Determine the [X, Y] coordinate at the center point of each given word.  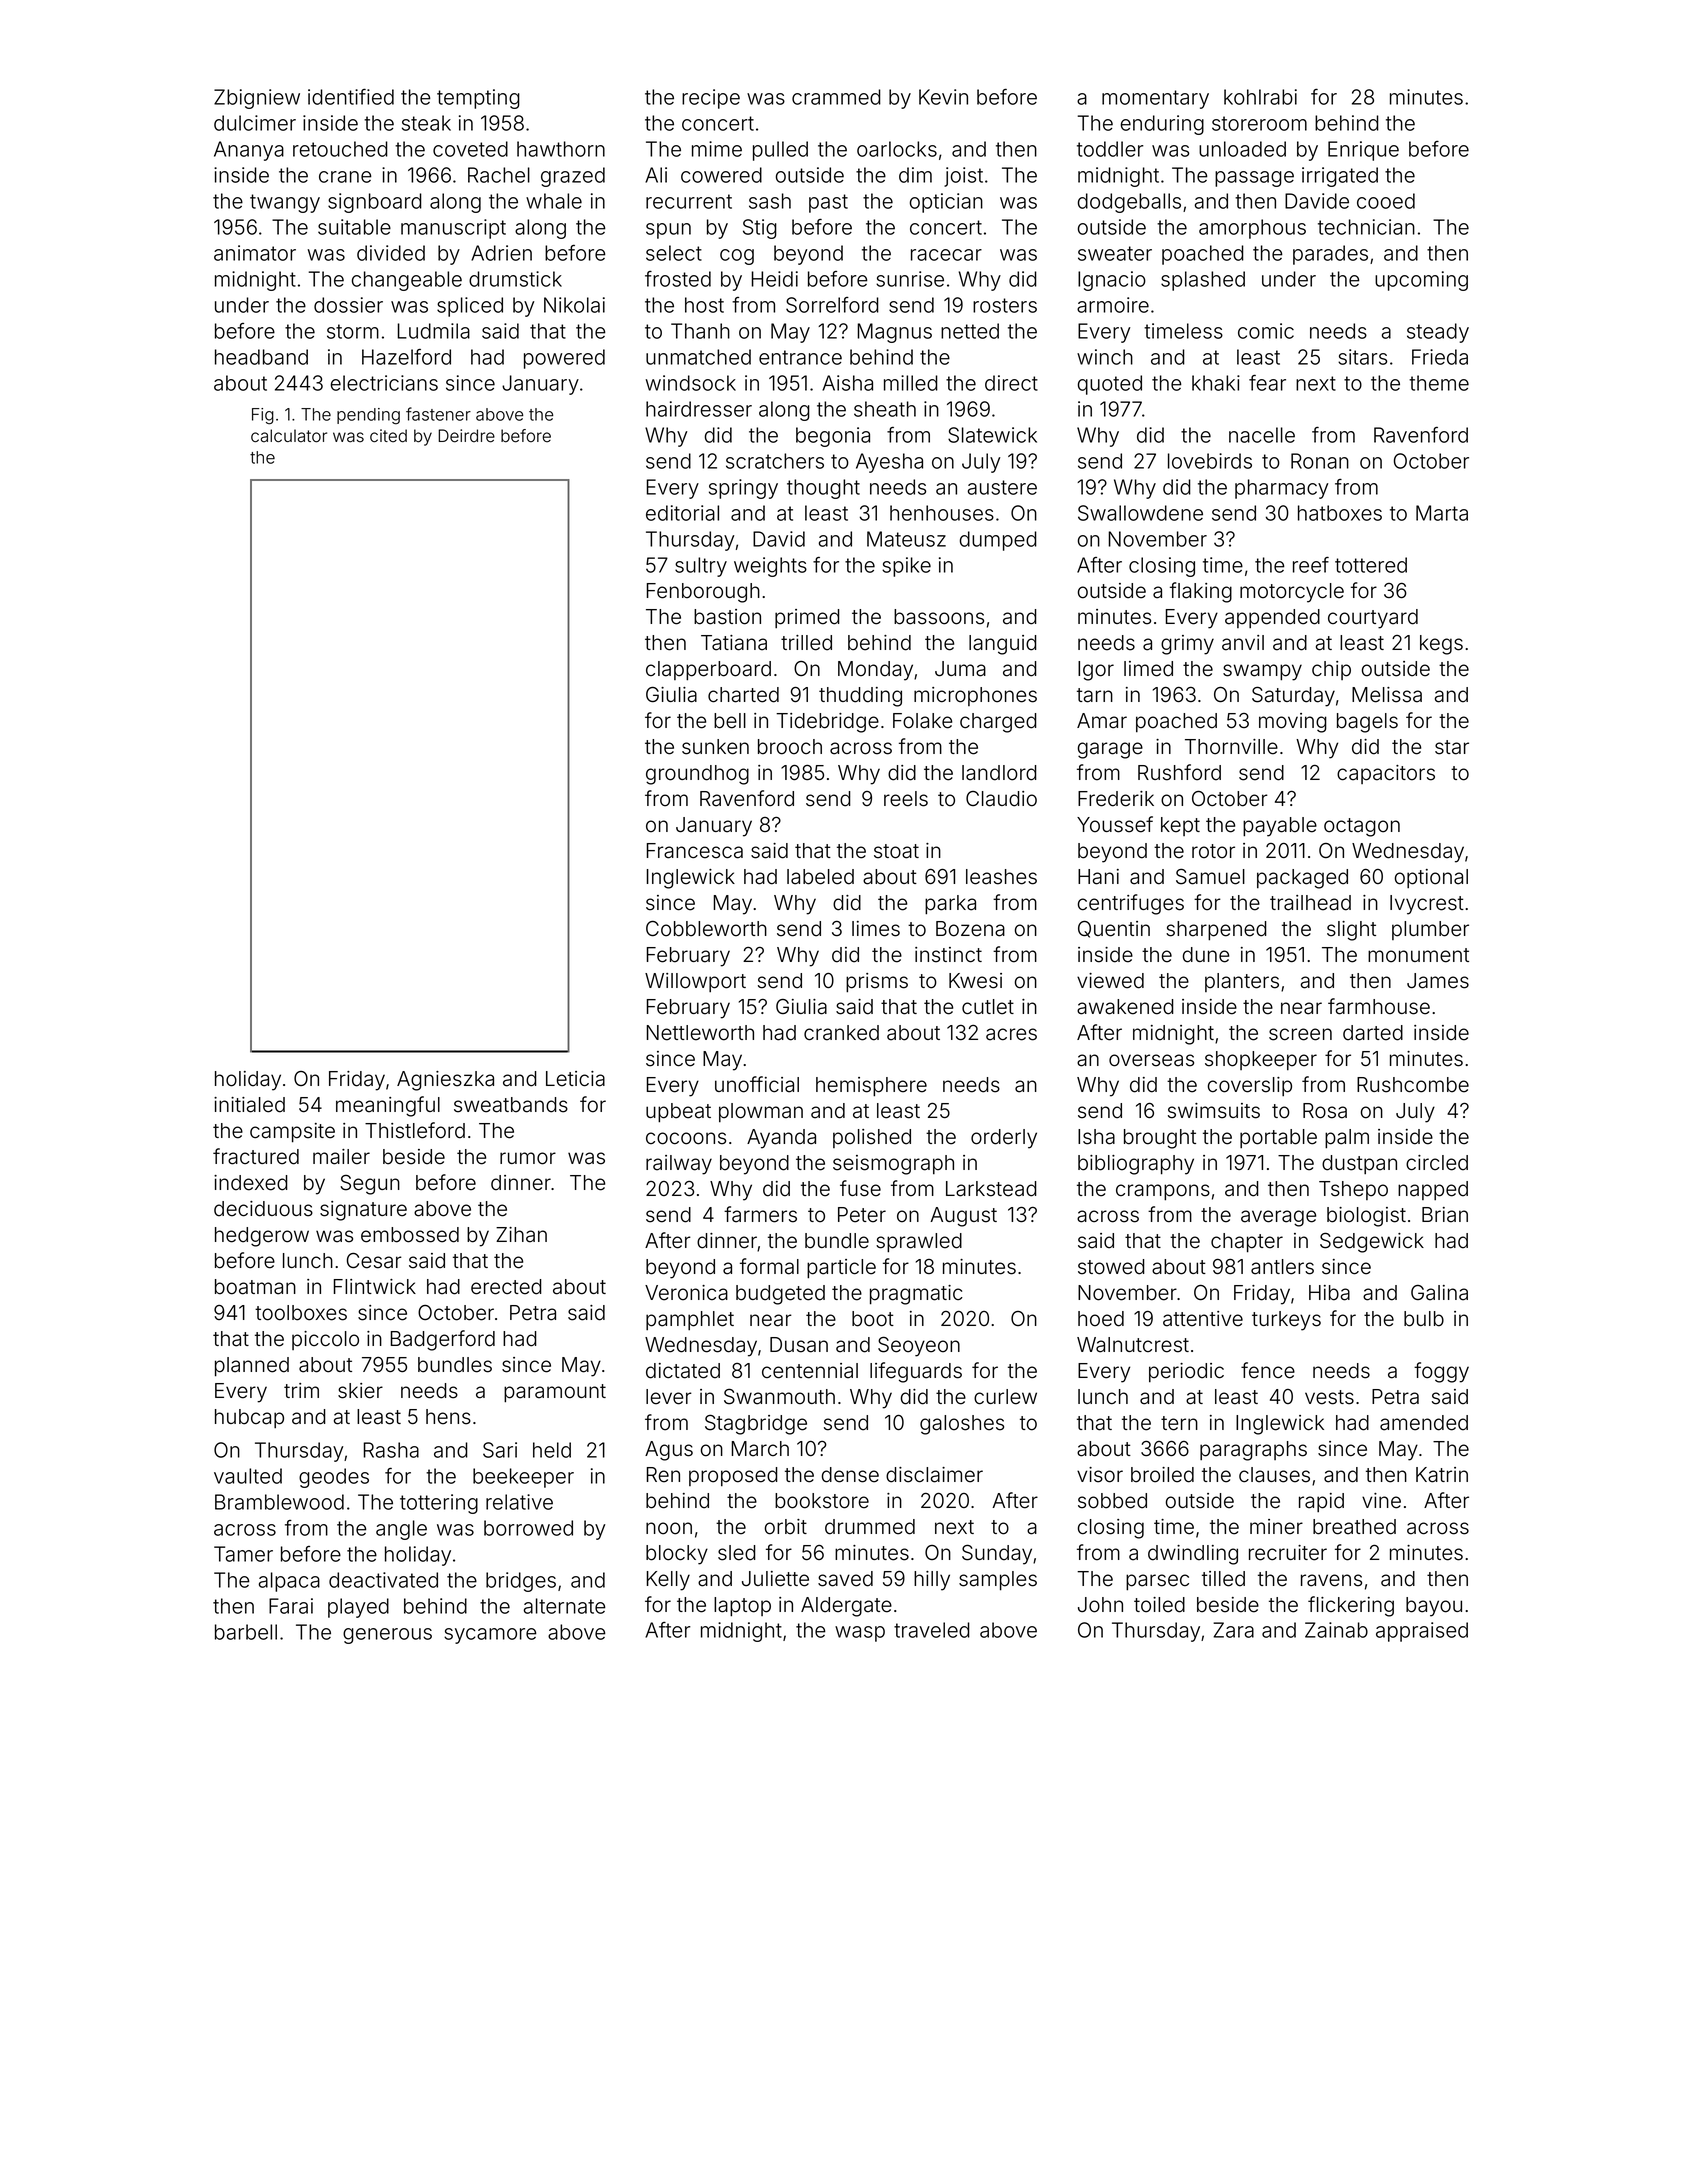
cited [388, 436]
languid [1003, 645]
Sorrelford [832, 305]
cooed [1386, 201]
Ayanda [781, 1139]
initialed [249, 1105]
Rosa [1325, 1111]
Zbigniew [257, 99]
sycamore [490, 1636]
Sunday [997, 1554]
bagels [1367, 723]
